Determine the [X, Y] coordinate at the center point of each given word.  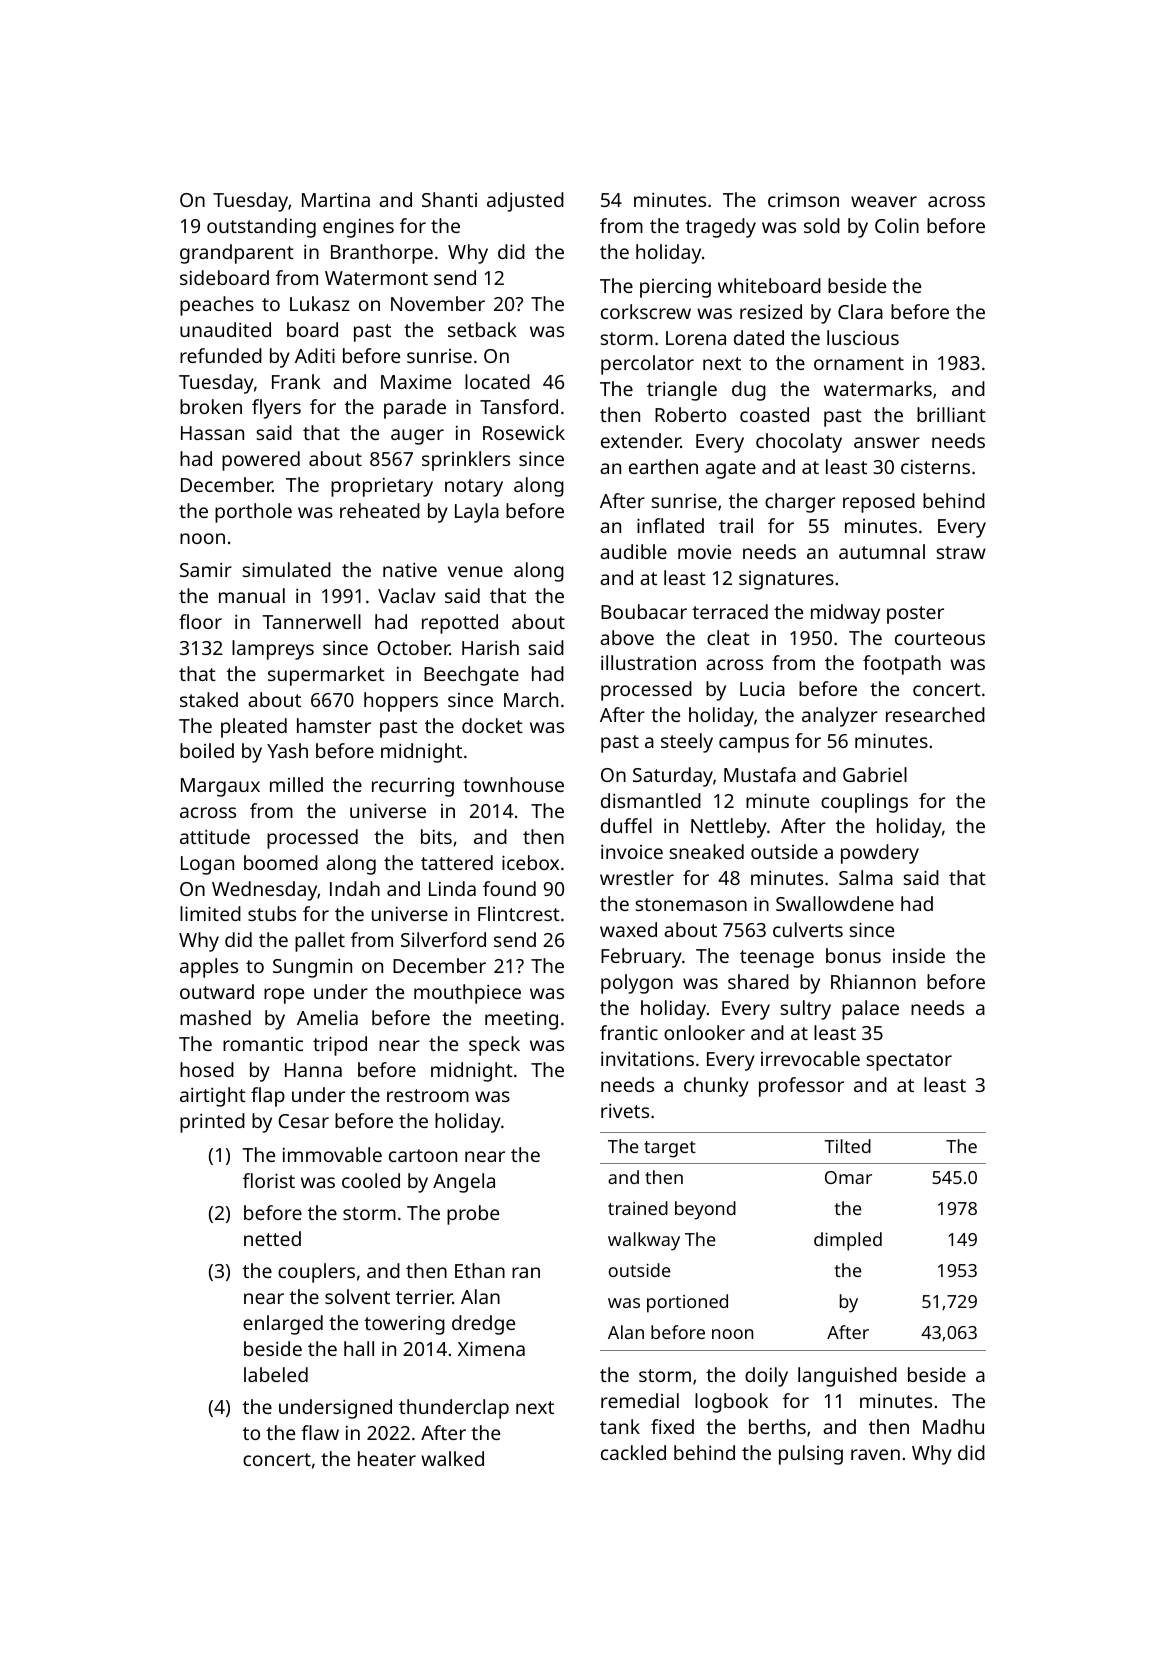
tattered [457, 862]
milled [296, 784]
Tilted [847, 1146]
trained [638, 1208]
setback [482, 329]
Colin [897, 225]
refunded [221, 355]
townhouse [513, 784]
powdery [880, 854]
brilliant [951, 414]
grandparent [237, 254]
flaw [320, 1432]
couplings [864, 803]
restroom [428, 1095]
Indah [355, 888]
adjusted [525, 202]
